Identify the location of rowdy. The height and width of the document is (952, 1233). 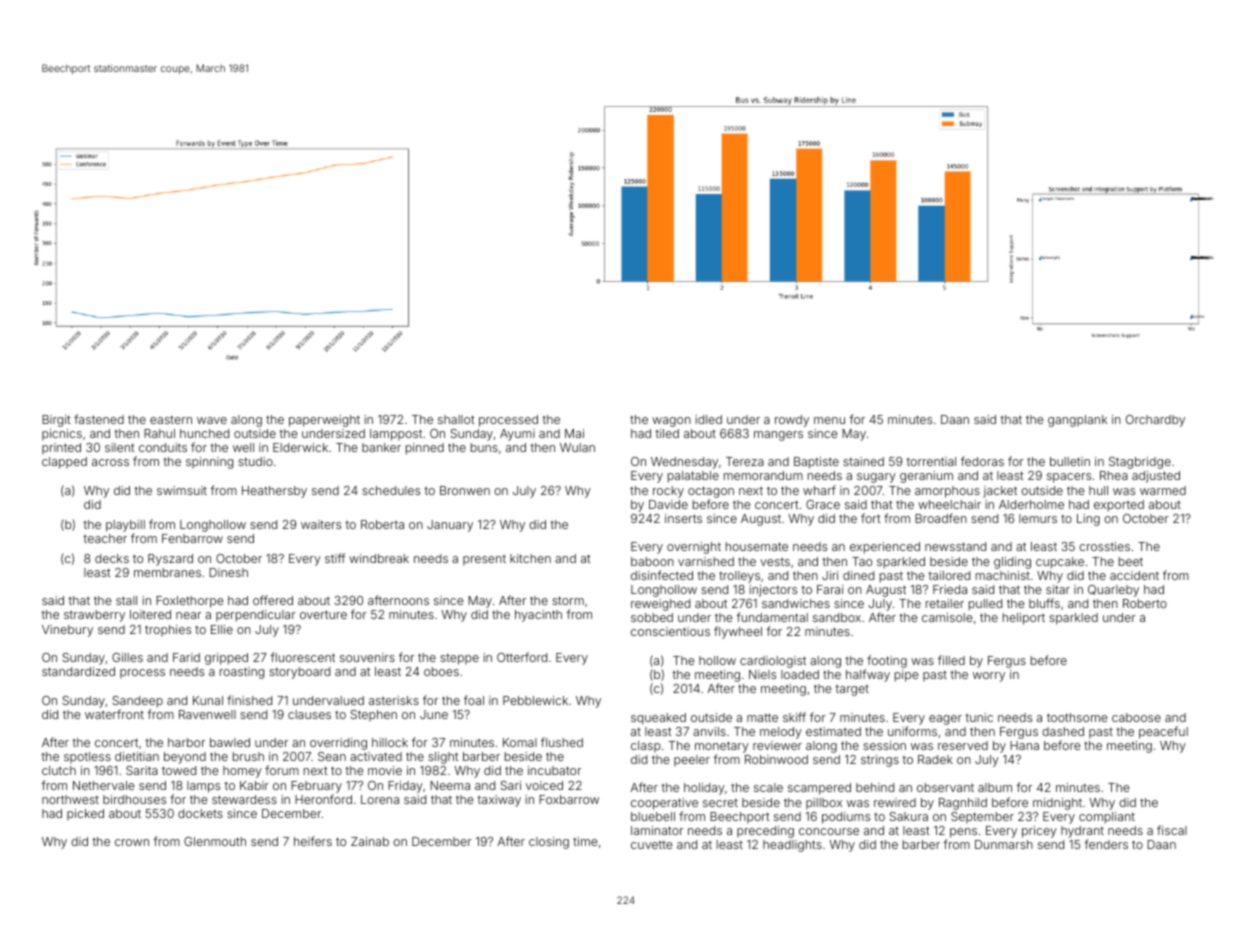
(792, 421).
